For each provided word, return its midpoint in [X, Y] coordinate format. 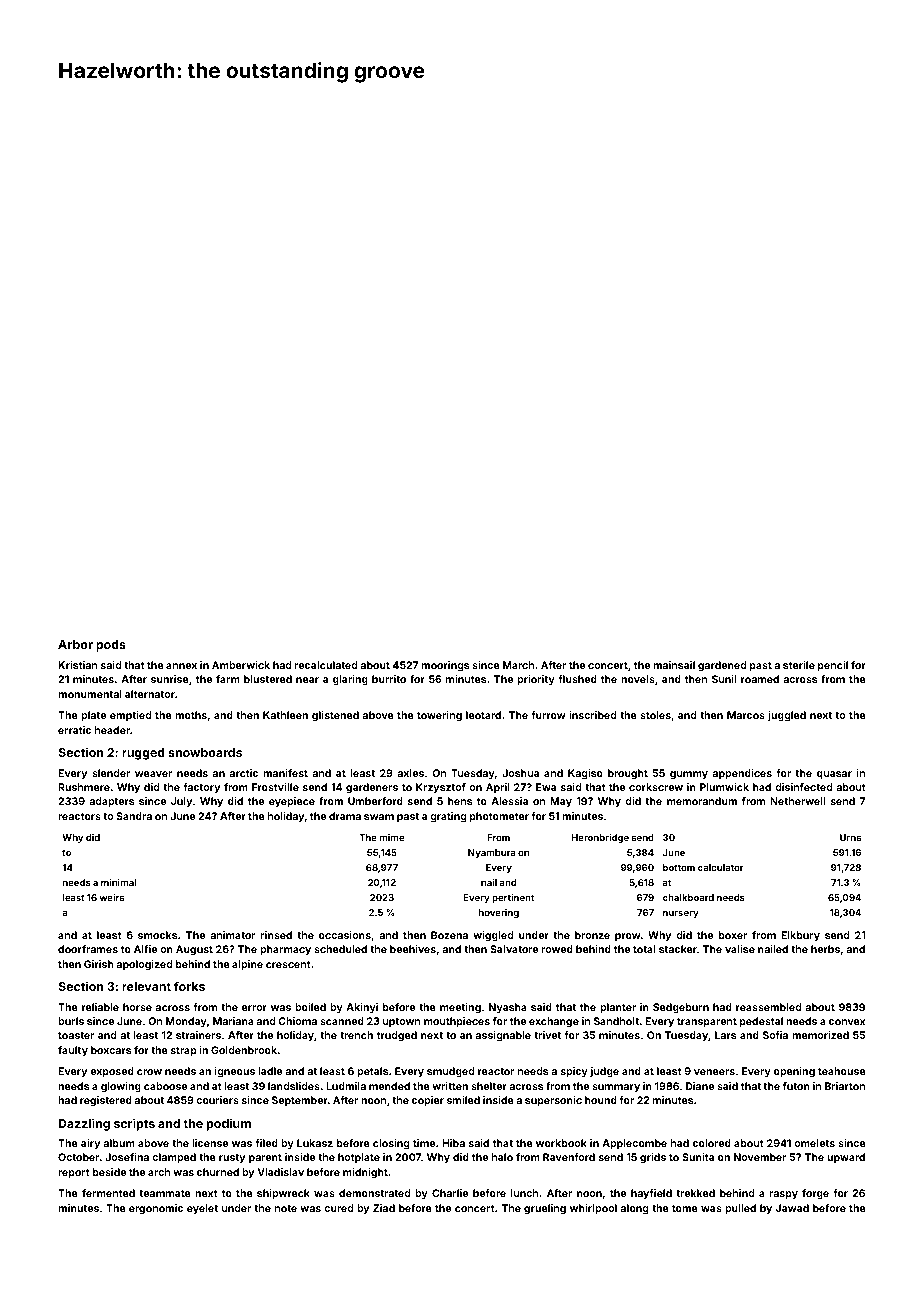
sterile [799, 665]
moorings [445, 666]
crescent [288, 964]
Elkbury [800, 936]
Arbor [75, 644]
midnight [365, 1173]
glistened [335, 716]
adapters [111, 802]
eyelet [202, 1209]
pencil [833, 666]
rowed [557, 949]
